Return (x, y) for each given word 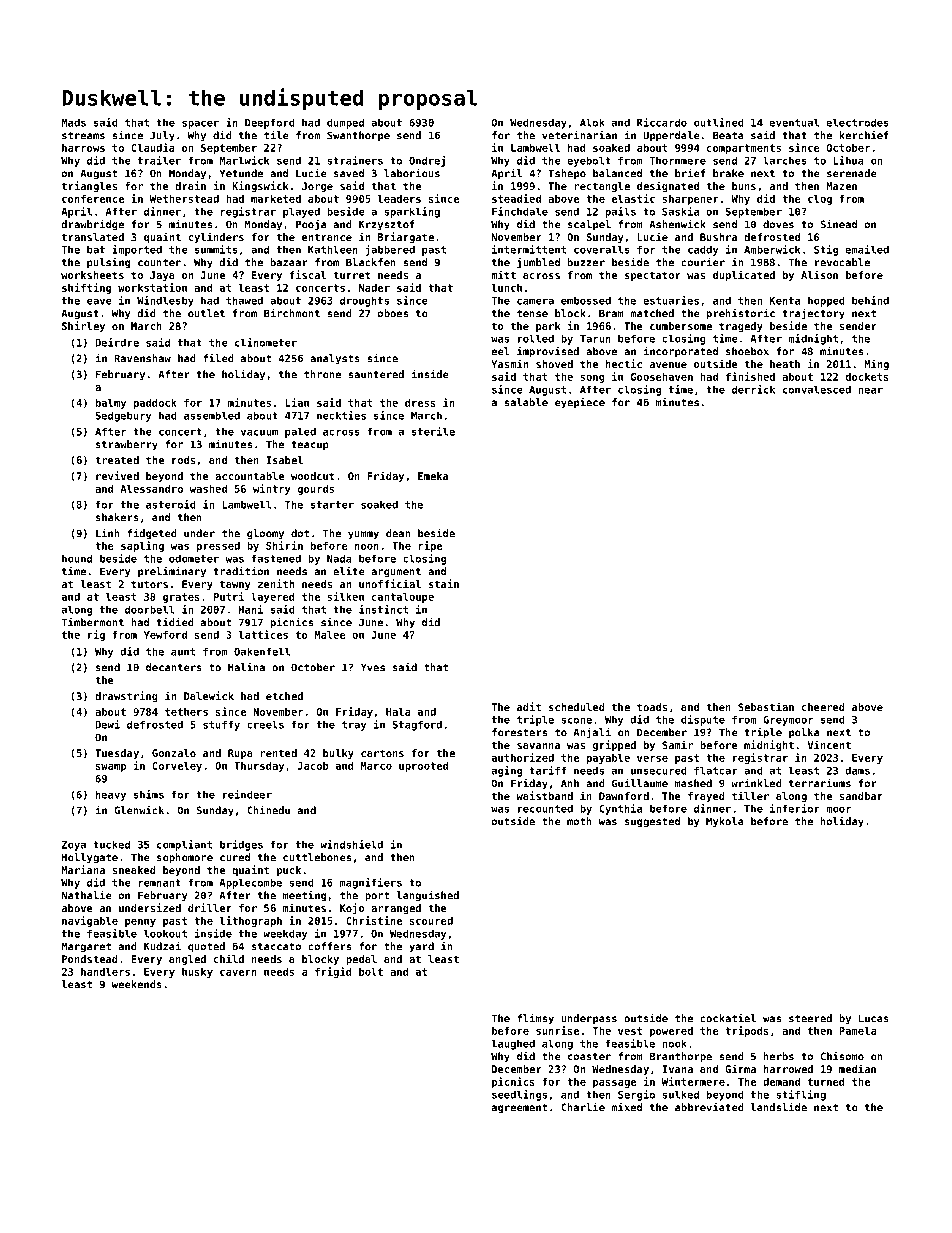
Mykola (725, 822)
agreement (519, 1109)
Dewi (107, 724)
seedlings (519, 1095)
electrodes (858, 122)
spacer (200, 124)
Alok (592, 122)
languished (428, 896)
